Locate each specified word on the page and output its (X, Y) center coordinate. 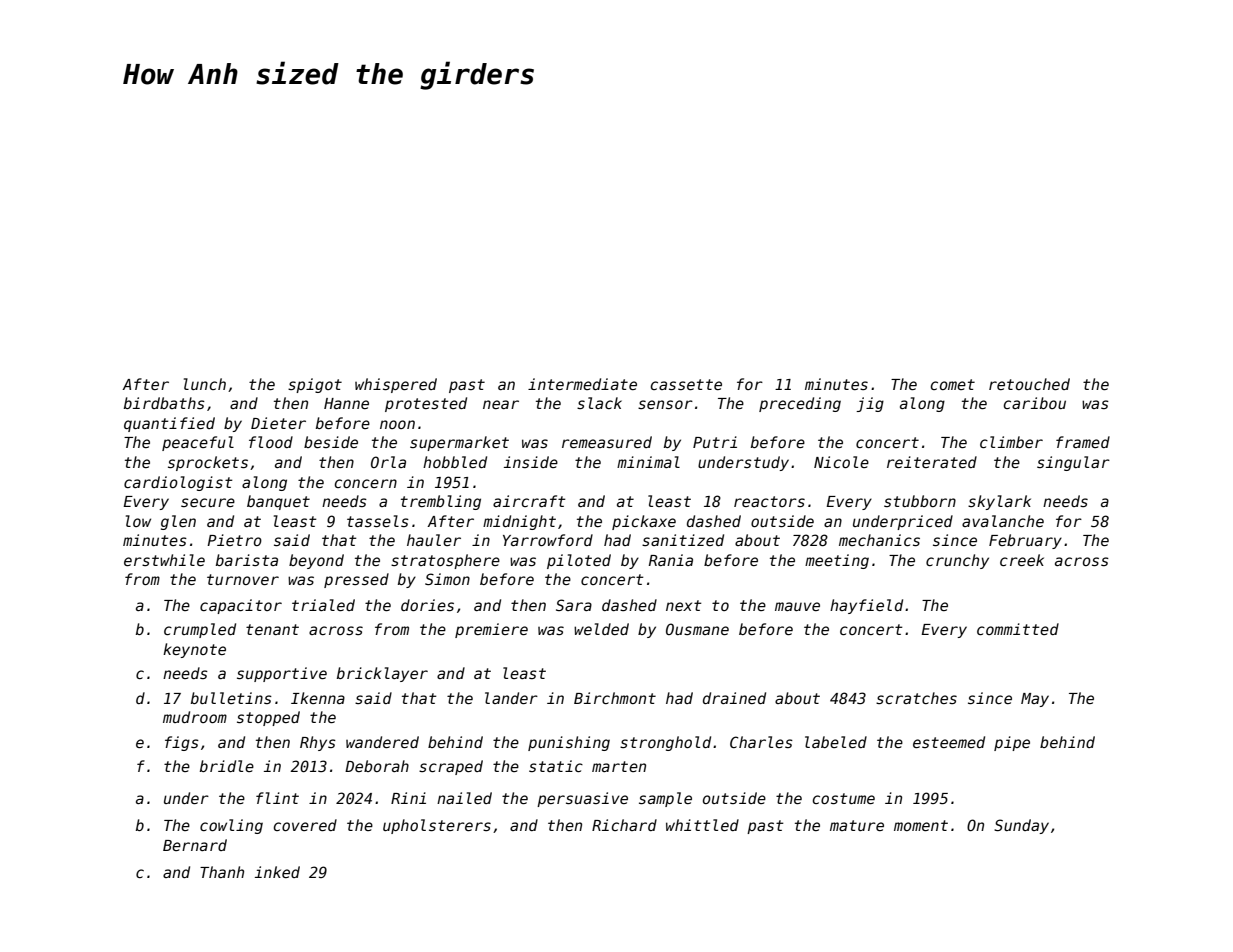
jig (870, 404)
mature (857, 825)
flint (277, 798)
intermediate (582, 384)
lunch (205, 384)
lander (511, 698)
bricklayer (382, 674)
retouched (1029, 384)
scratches (916, 698)
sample (665, 799)
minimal (648, 462)
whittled (702, 825)
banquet (278, 502)
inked (277, 872)
